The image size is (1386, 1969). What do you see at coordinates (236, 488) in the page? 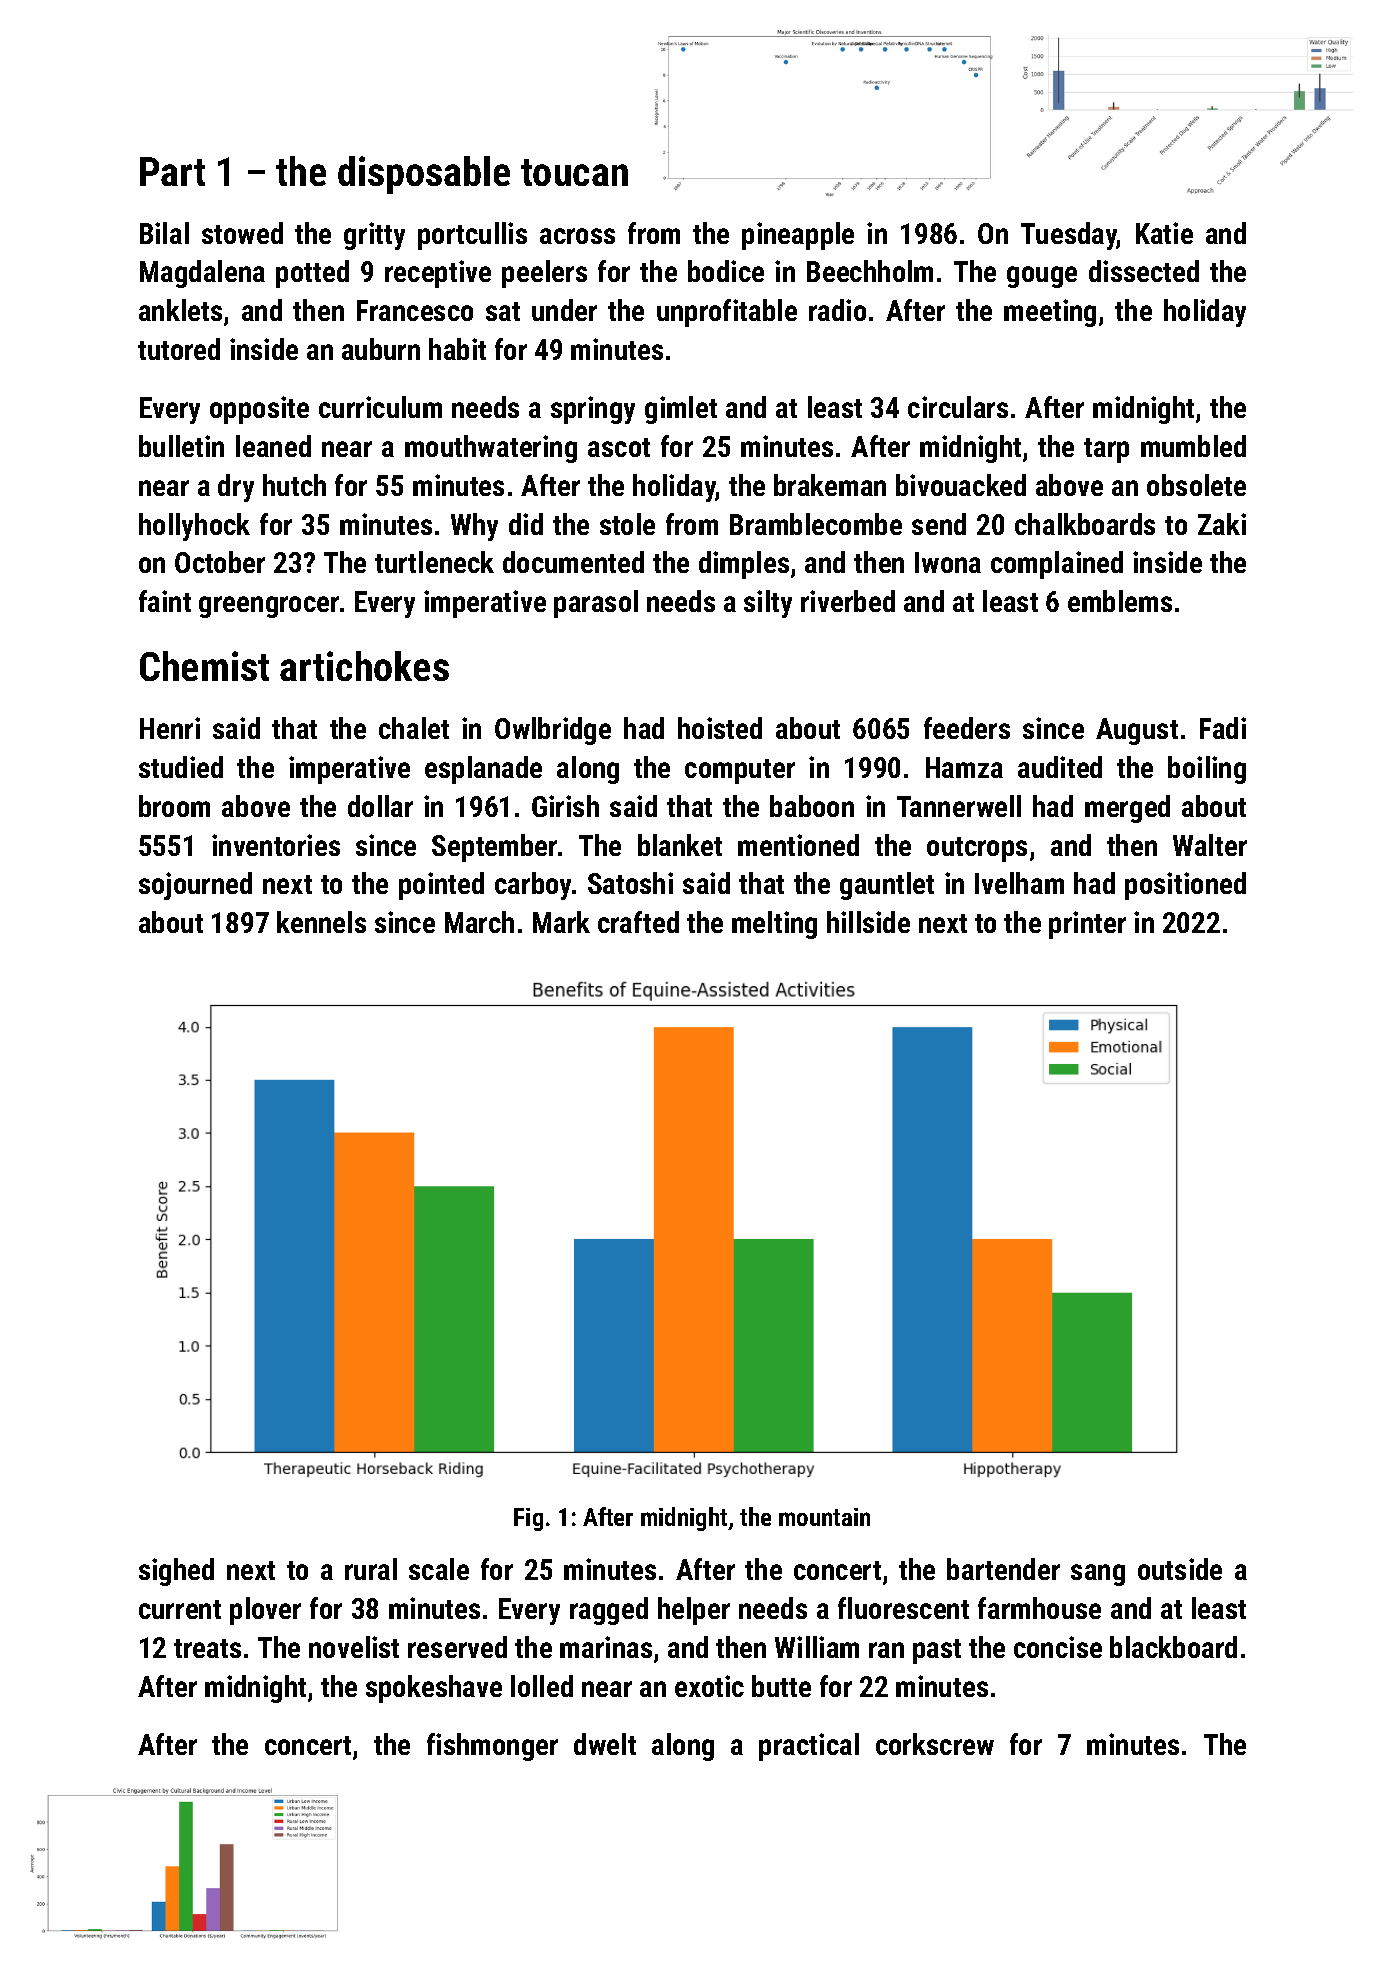
I see `dry` at bounding box center [236, 488].
